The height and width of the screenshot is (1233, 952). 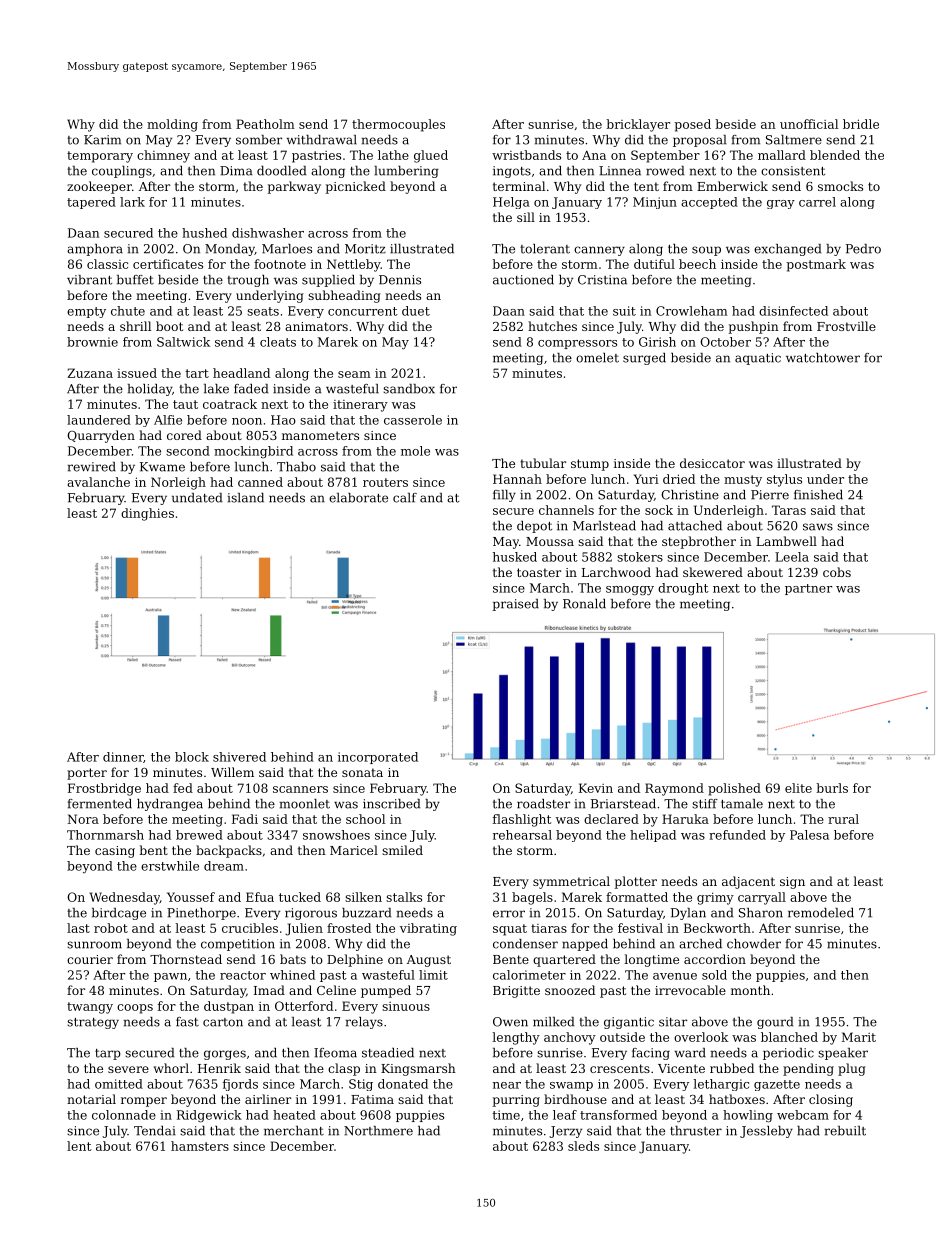 What do you see at coordinates (104, 789) in the screenshot?
I see `Frostbridge` at bounding box center [104, 789].
